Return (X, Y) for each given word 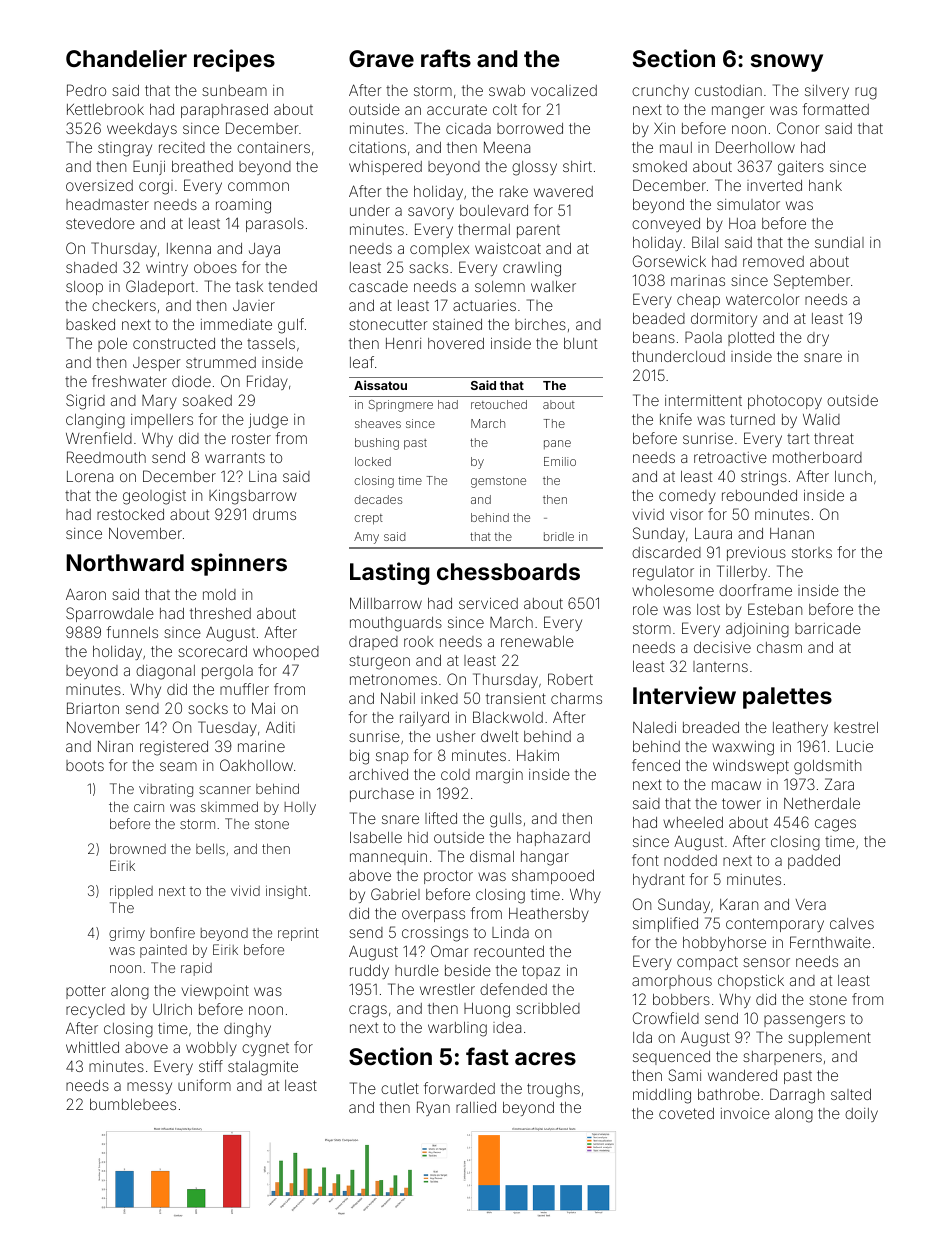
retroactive (730, 457)
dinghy (247, 1030)
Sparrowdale (110, 614)
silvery (827, 92)
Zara (839, 784)
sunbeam (234, 90)
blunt (580, 343)
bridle (559, 536)
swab (507, 90)
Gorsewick (669, 261)
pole (112, 345)
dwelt (499, 736)
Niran (115, 746)
